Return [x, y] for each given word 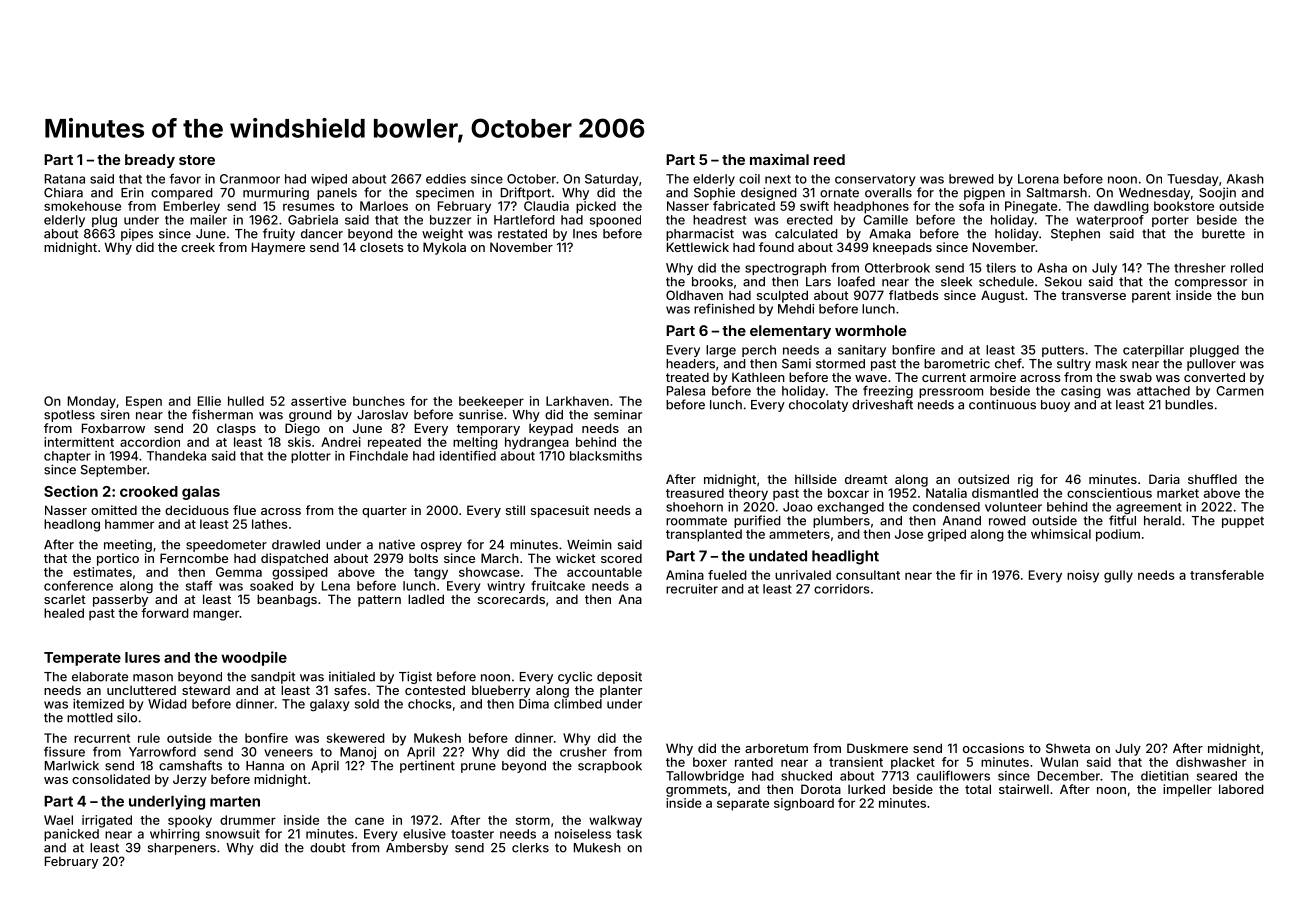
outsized [983, 479]
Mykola [444, 248]
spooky [190, 821]
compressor [1211, 284]
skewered [356, 738]
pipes [137, 234]
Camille [885, 220]
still [515, 510]
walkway [615, 821]
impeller [1187, 790]
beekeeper [491, 402]
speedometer [226, 546]
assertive [318, 401]
